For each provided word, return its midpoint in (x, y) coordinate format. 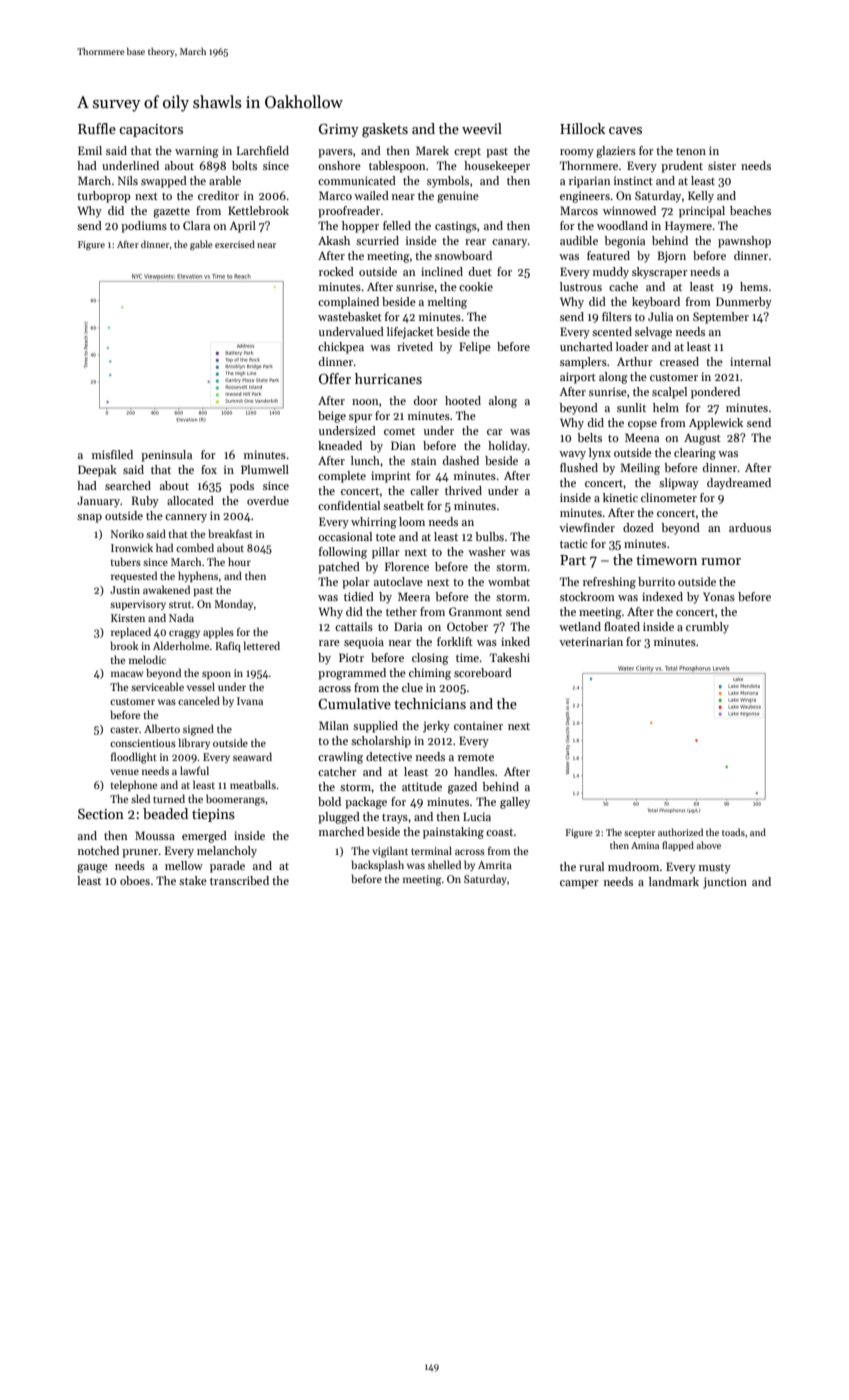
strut (180, 604)
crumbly (707, 628)
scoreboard (483, 672)
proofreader (349, 212)
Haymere (688, 227)
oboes (135, 880)
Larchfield (263, 150)
